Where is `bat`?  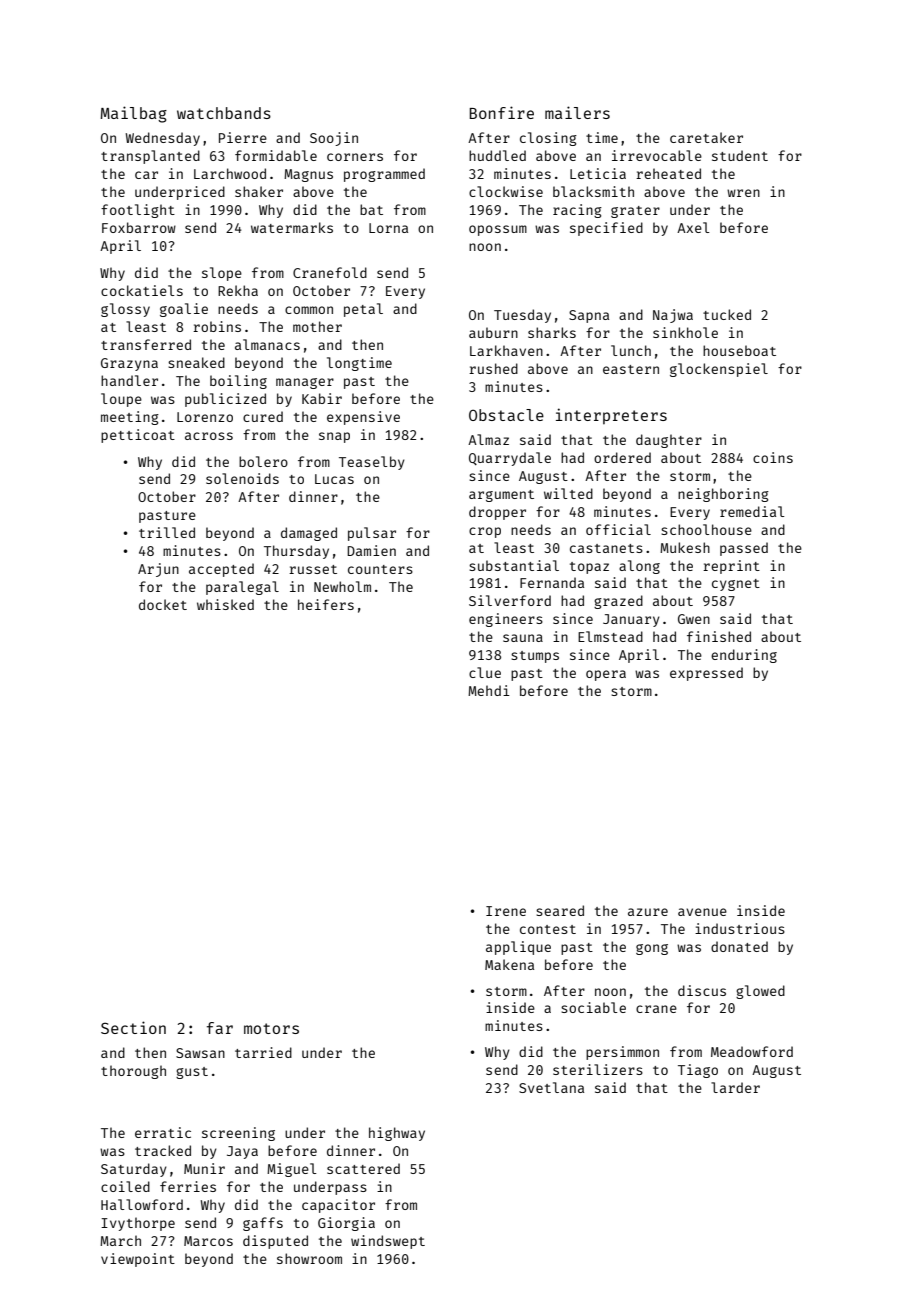 bat is located at coordinates (371, 209).
